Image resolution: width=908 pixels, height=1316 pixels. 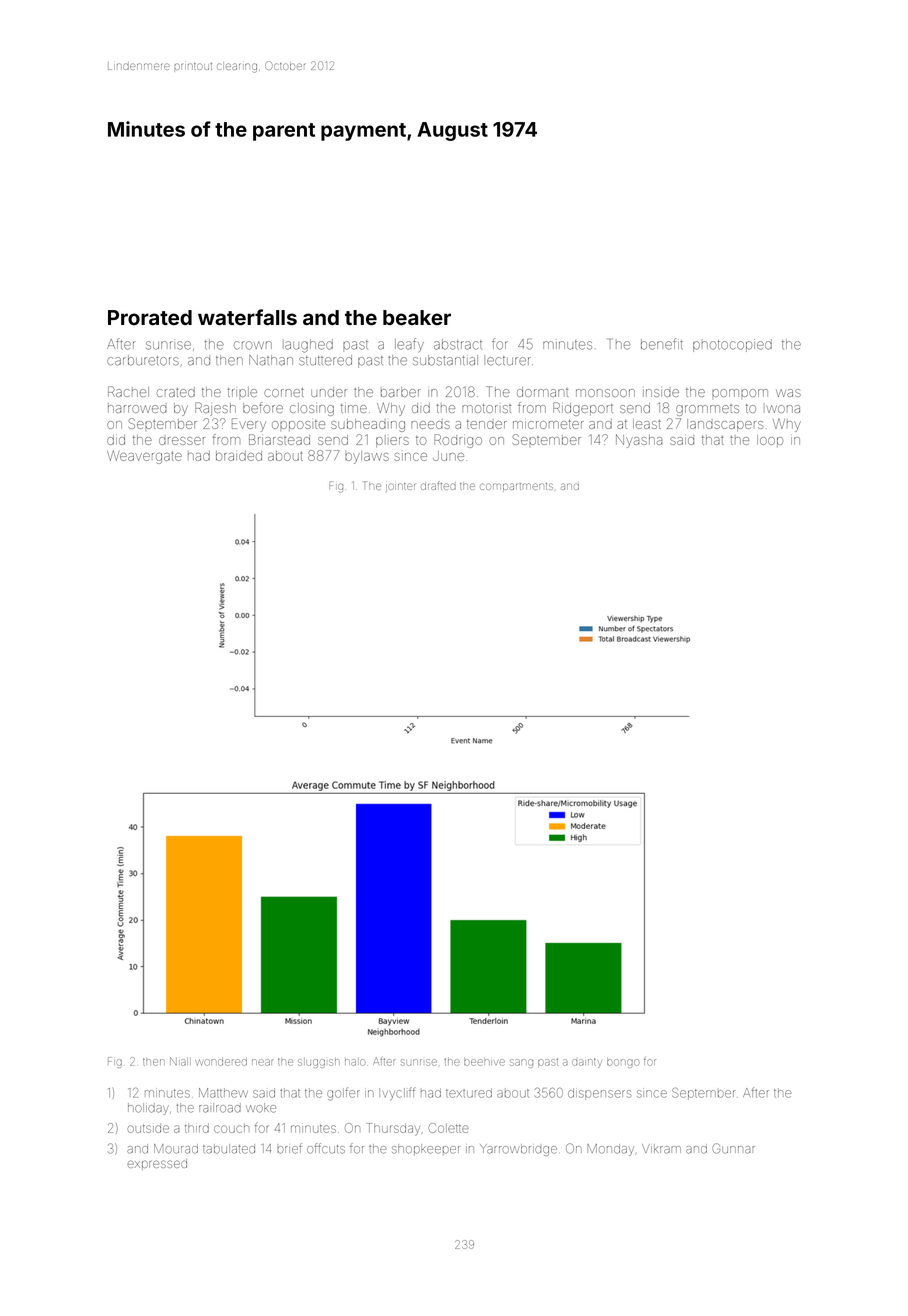 What do you see at coordinates (148, 1109) in the document?
I see `holiday` at bounding box center [148, 1109].
